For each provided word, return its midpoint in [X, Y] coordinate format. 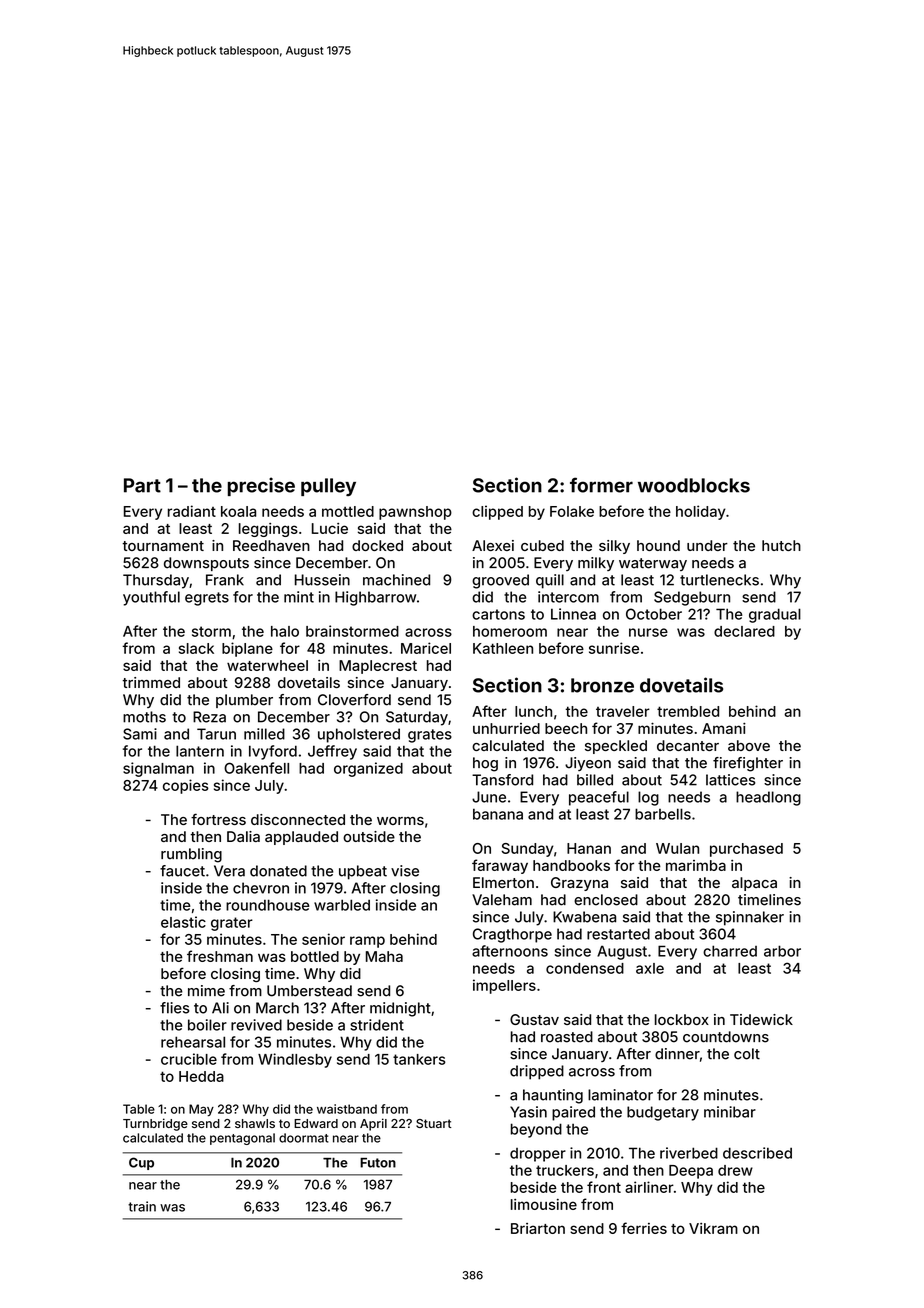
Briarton [538, 1228]
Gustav [534, 1019]
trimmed [151, 682]
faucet [182, 871]
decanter [688, 745]
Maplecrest [378, 667]
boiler [207, 1025]
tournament [163, 546]
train [142, 1206]
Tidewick [761, 1019]
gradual [775, 615]
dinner [677, 1054]
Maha [384, 956]
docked [377, 545]
